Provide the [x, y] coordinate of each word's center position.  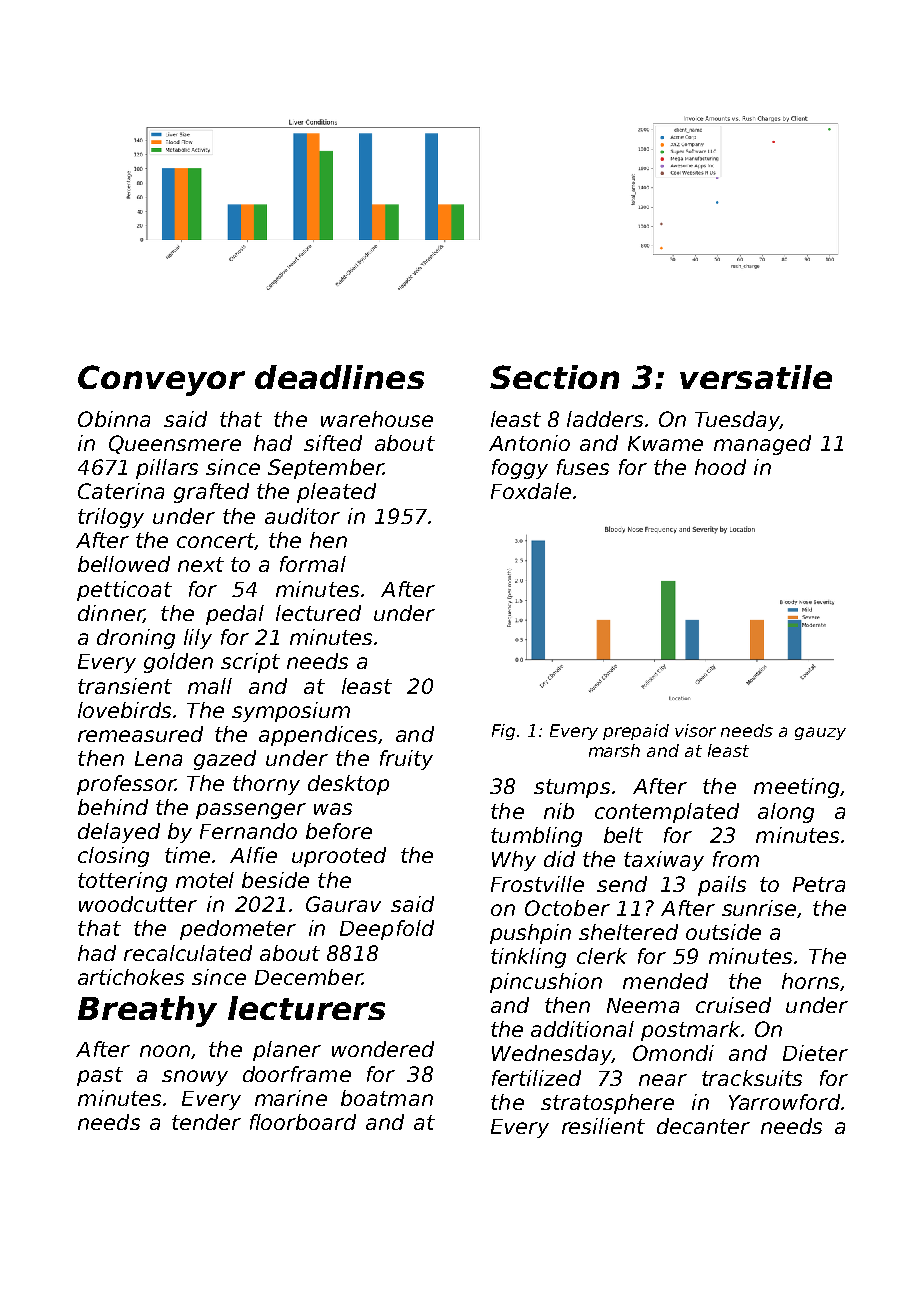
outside [723, 932]
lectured [318, 613]
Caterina [121, 491]
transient [125, 686]
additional [582, 1029]
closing [113, 857]
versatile [756, 377]
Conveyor [161, 380]
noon [165, 1051]
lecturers [306, 1008]
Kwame [665, 443]
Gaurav [343, 904]
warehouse [377, 419]
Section [554, 377]
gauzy [820, 733]
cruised [733, 1005]
